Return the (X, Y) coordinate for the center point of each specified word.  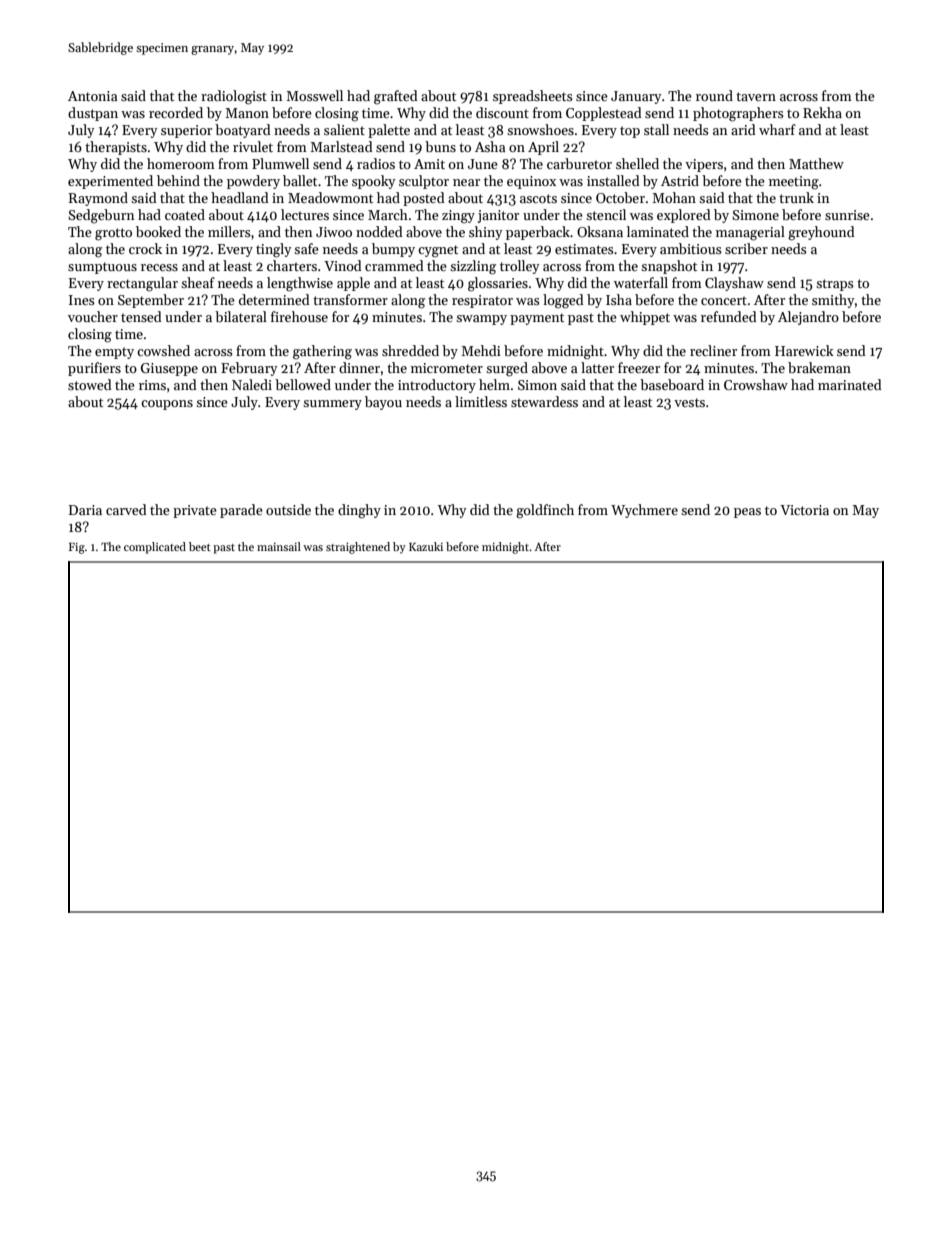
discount (502, 112)
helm (494, 384)
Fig (77, 548)
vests (689, 402)
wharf (777, 129)
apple (353, 284)
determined (274, 299)
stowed (90, 384)
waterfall (641, 282)
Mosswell (314, 95)
